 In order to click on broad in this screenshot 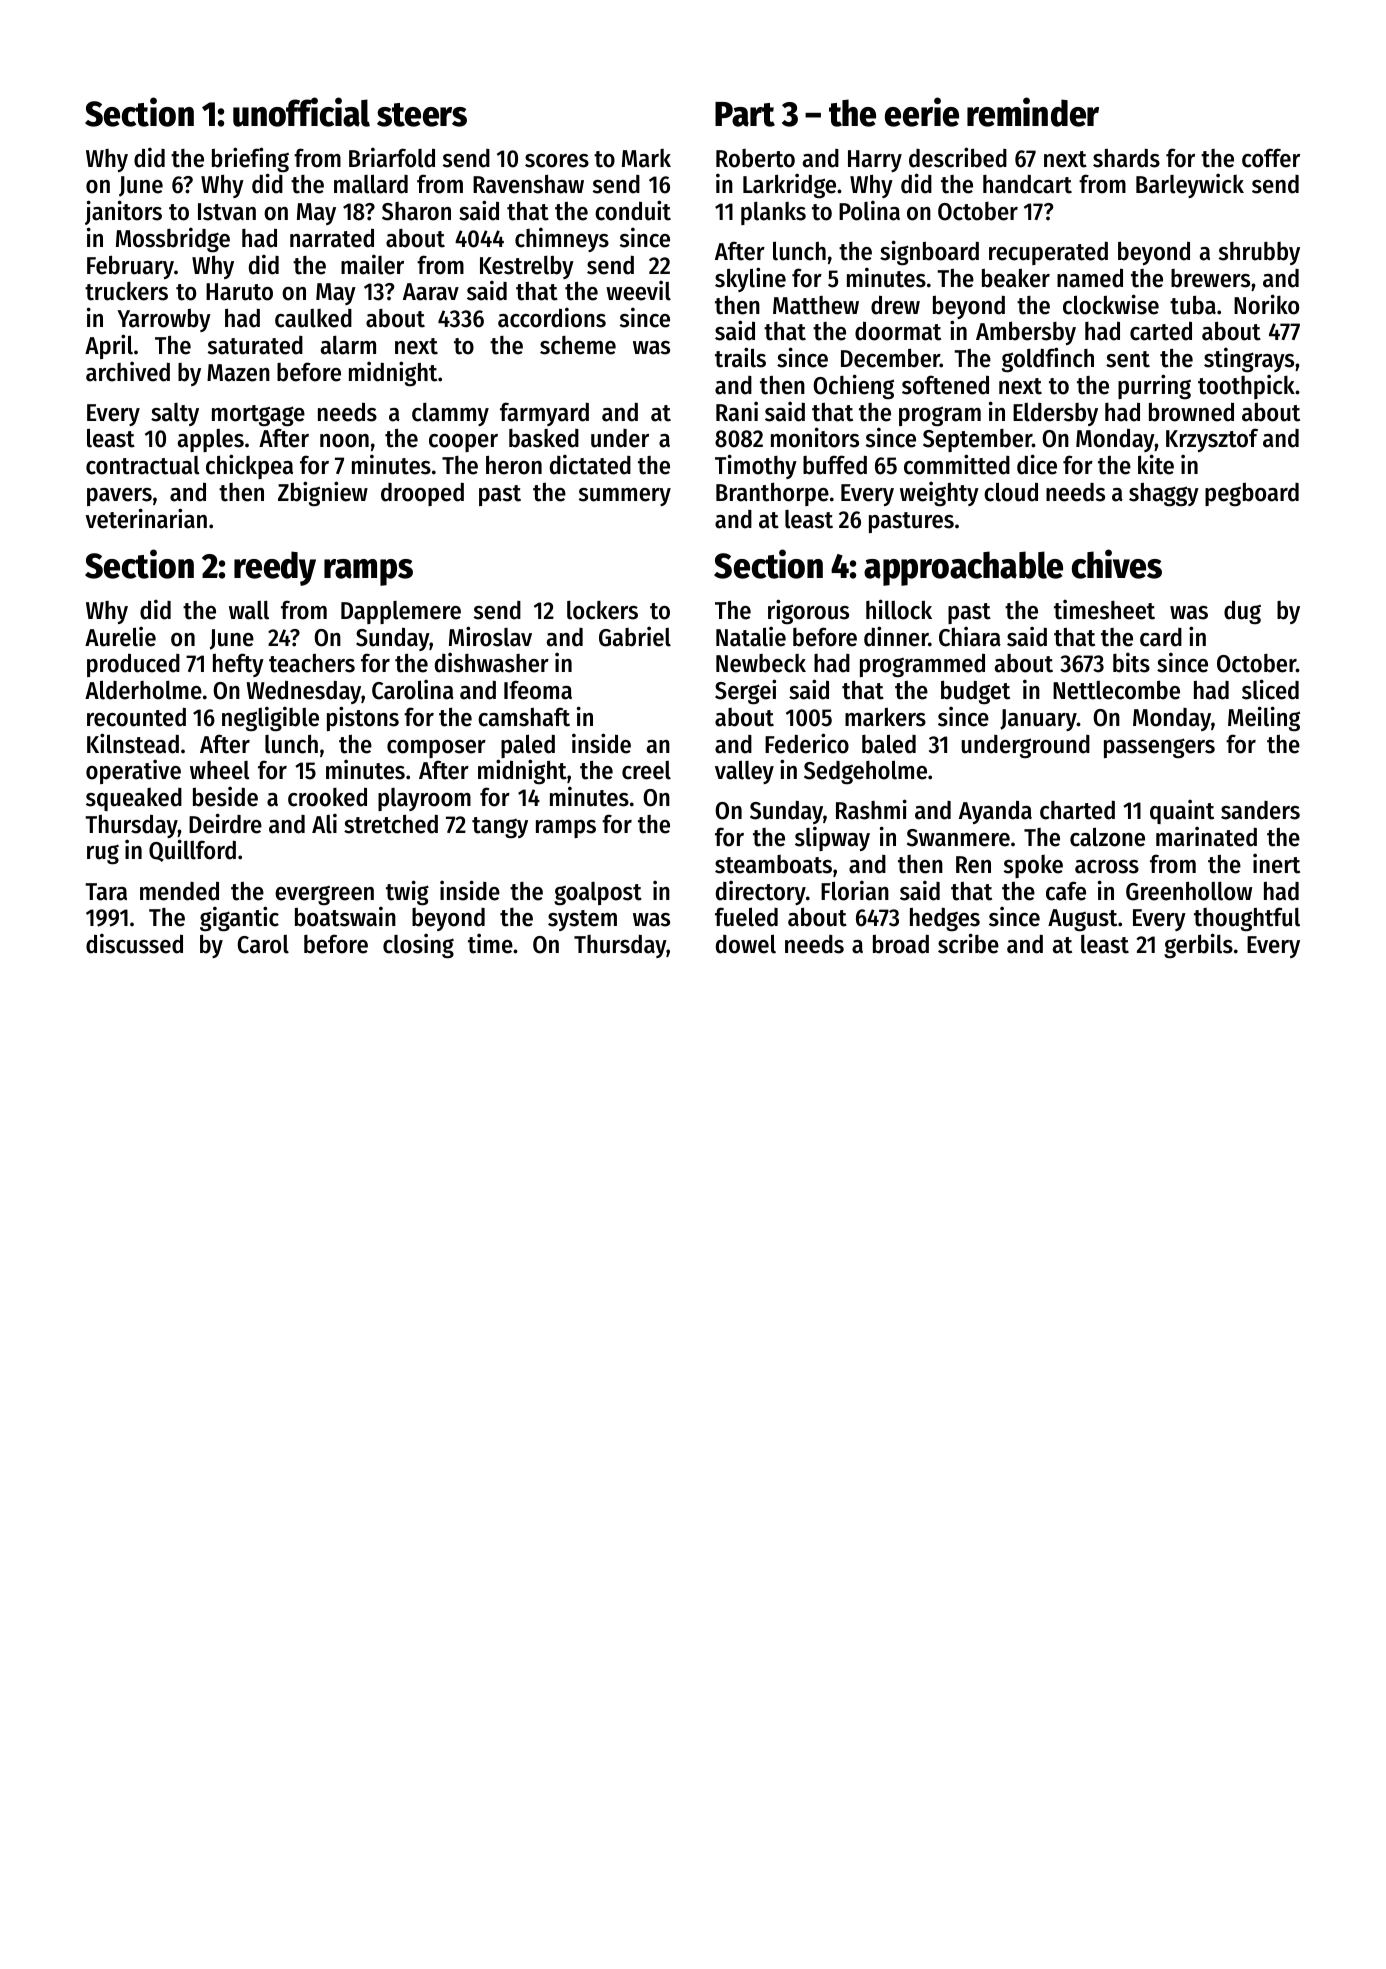, I will do `click(901, 944)`.
